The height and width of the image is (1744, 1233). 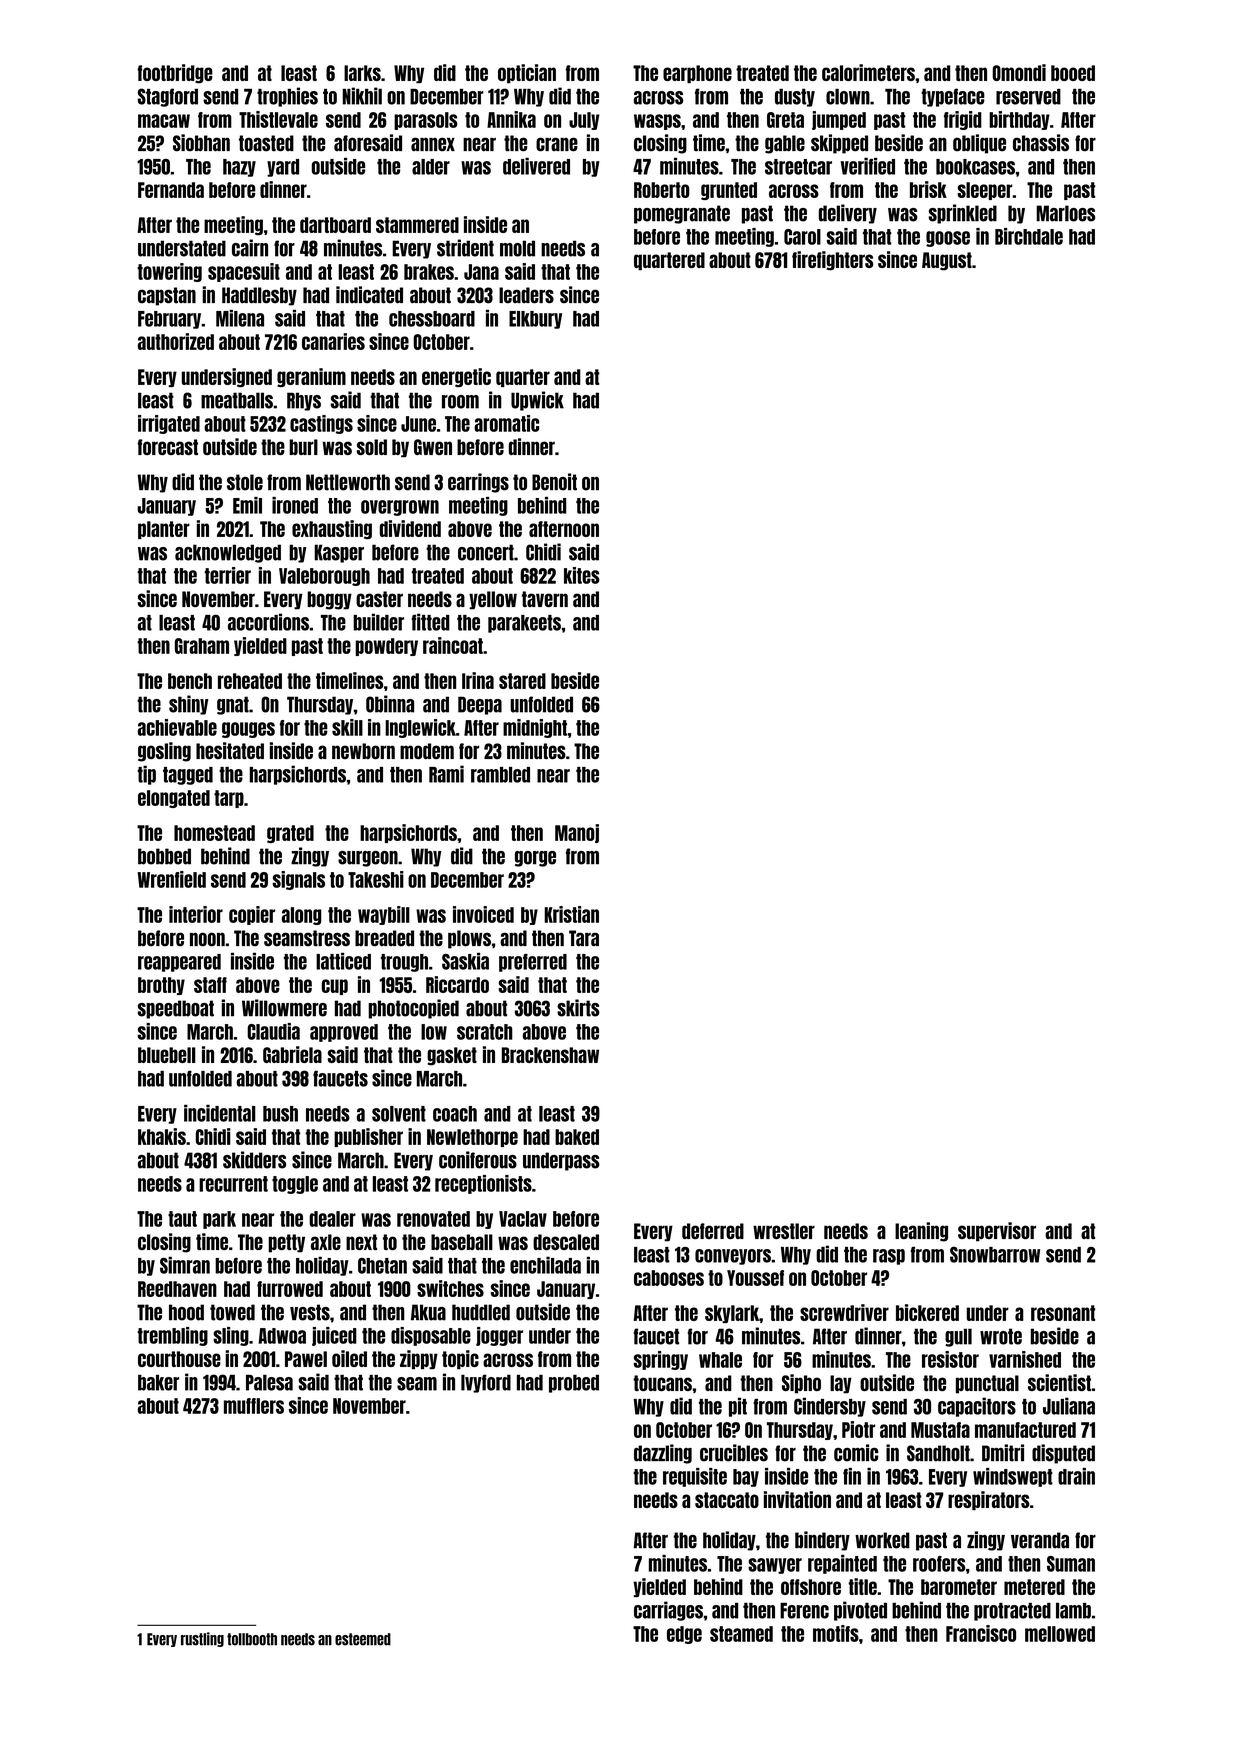 What do you see at coordinates (343, 961) in the image?
I see `latticed` at bounding box center [343, 961].
